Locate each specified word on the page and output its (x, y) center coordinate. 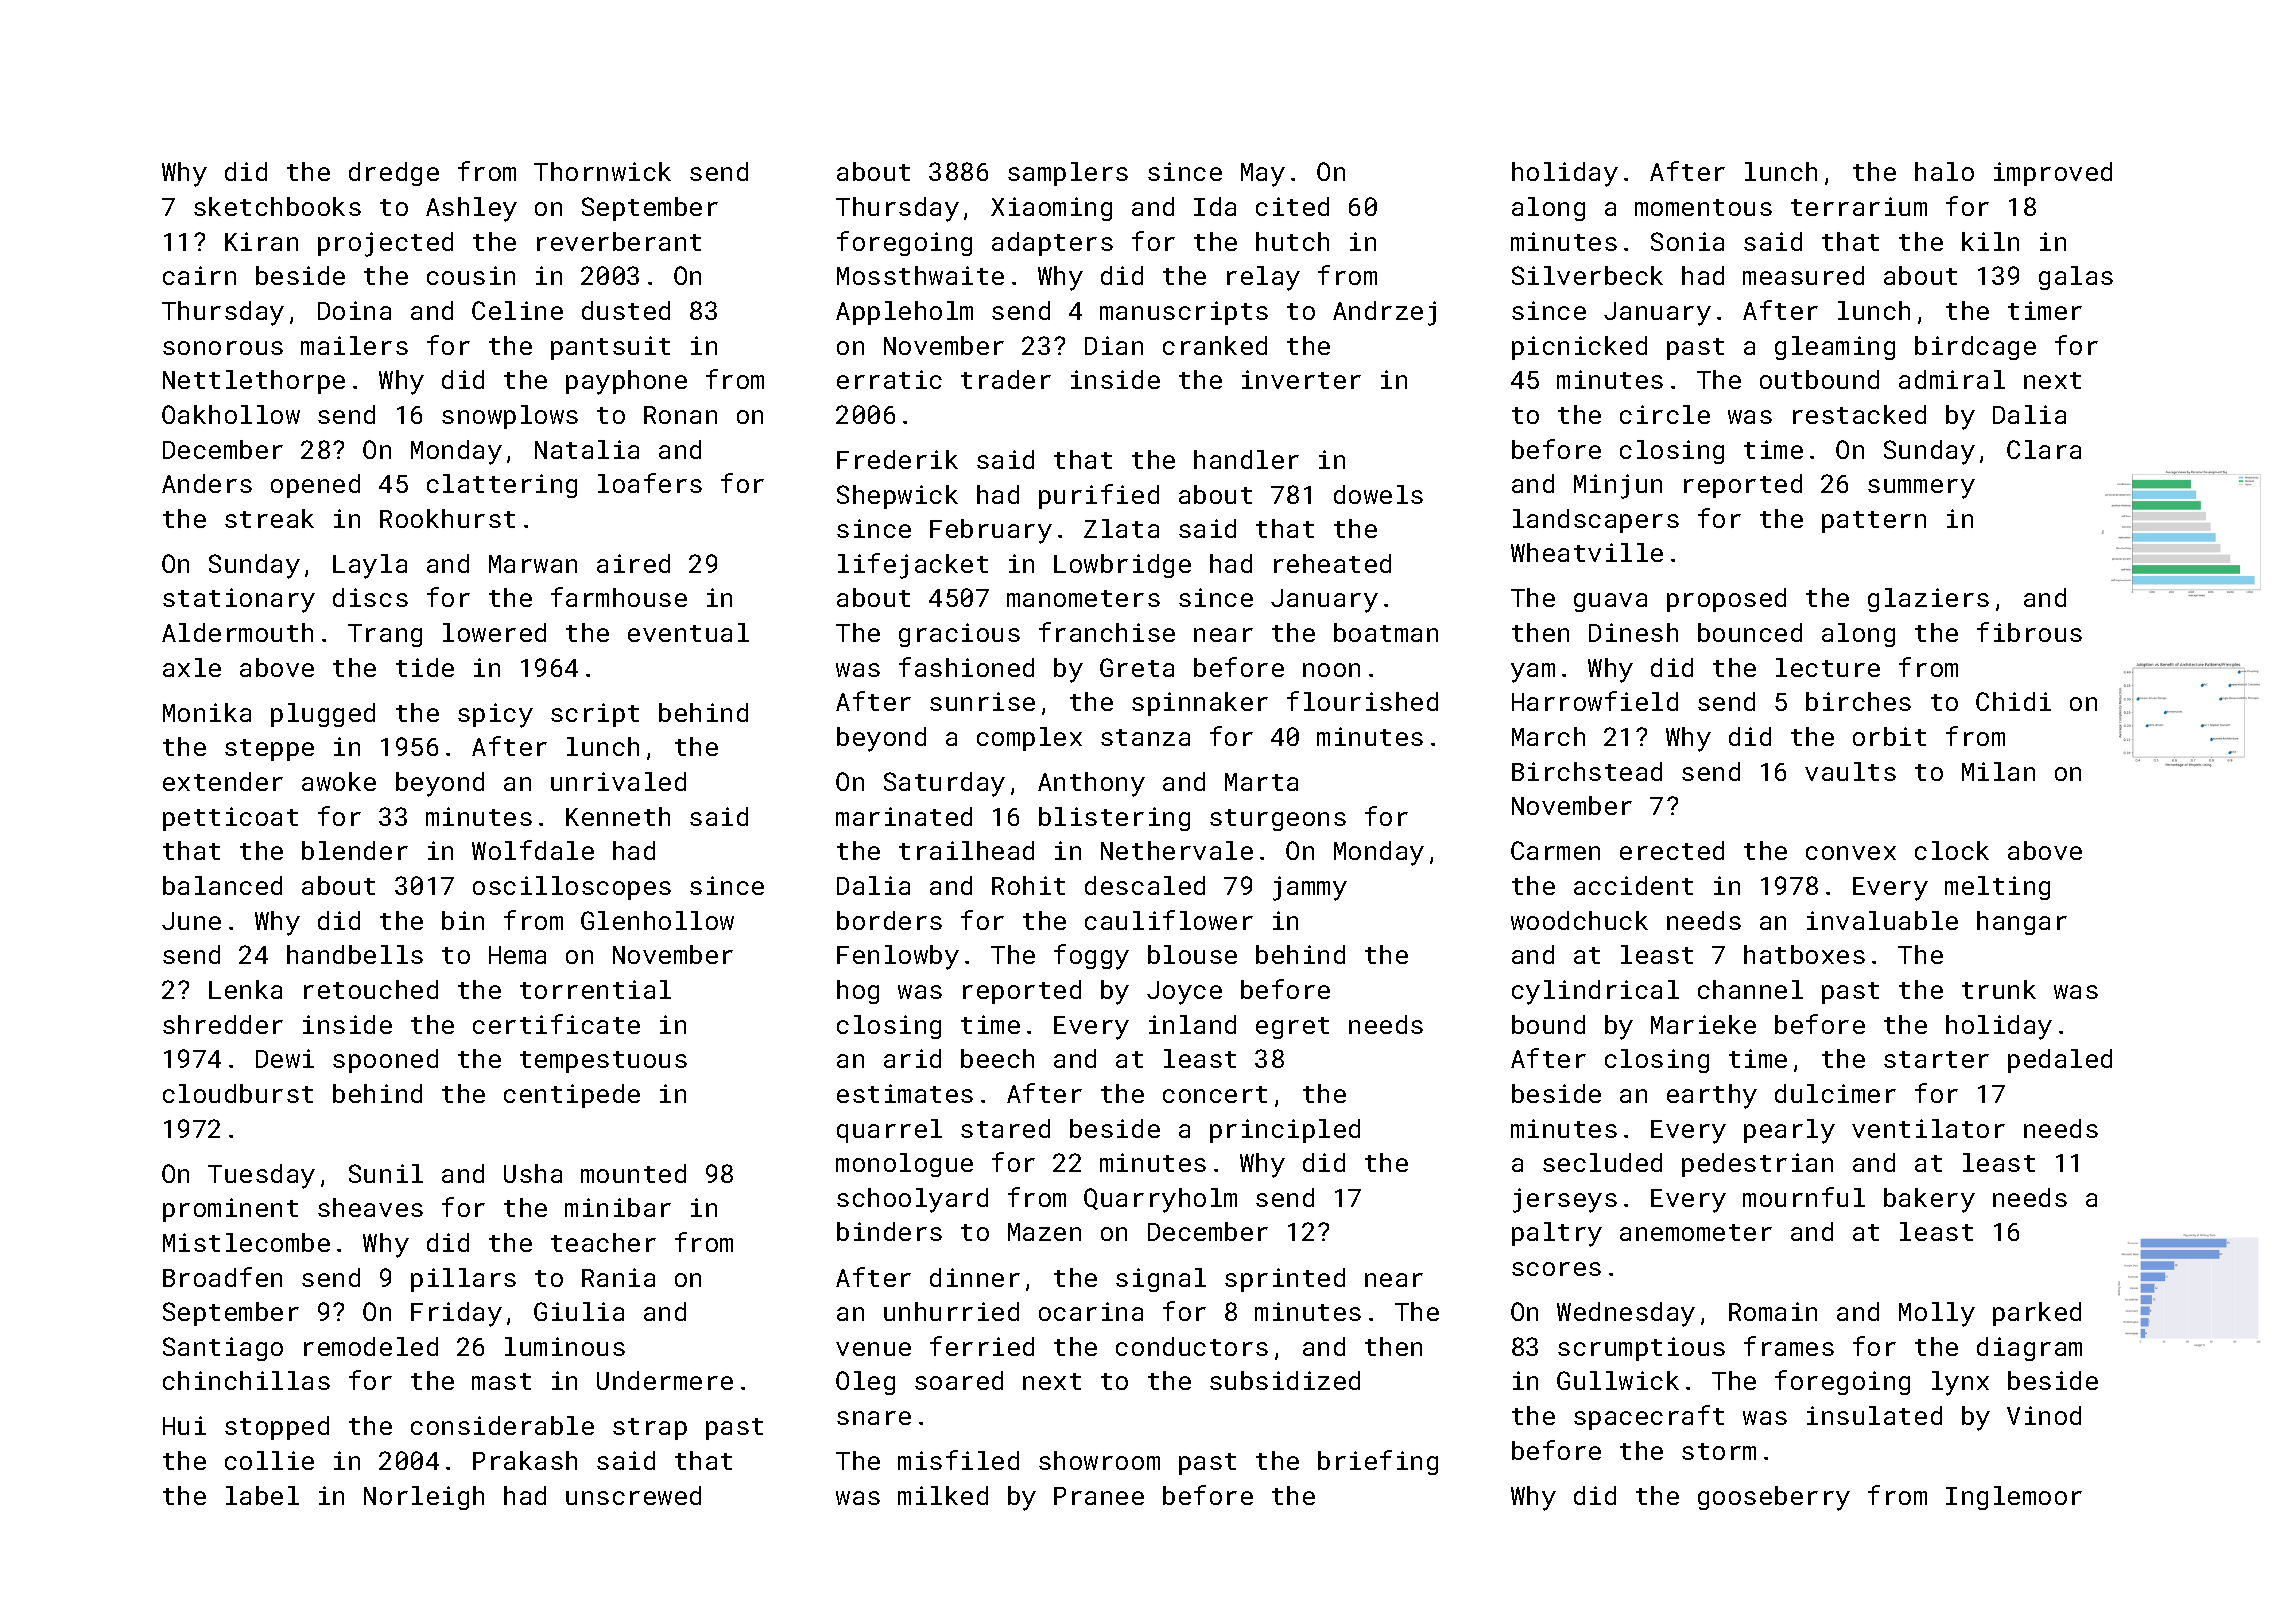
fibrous (2029, 632)
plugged (323, 715)
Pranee (1099, 1496)
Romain (1773, 1311)
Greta (1137, 667)
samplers (1068, 174)
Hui (184, 1425)
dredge (394, 174)
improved (2053, 174)
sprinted (1285, 1280)
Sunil (386, 1173)
